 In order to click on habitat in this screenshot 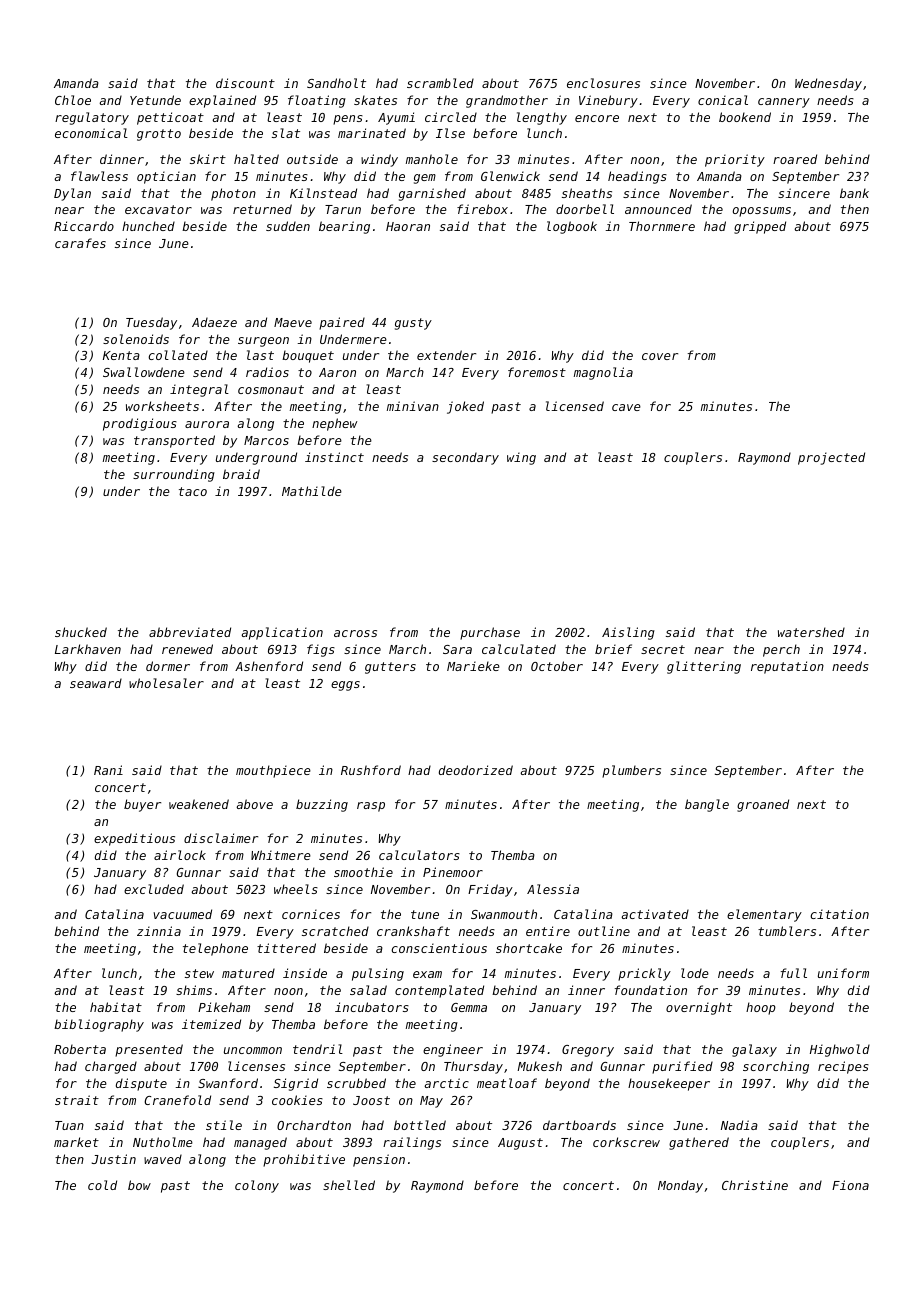, I will do `click(116, 1007)`.
